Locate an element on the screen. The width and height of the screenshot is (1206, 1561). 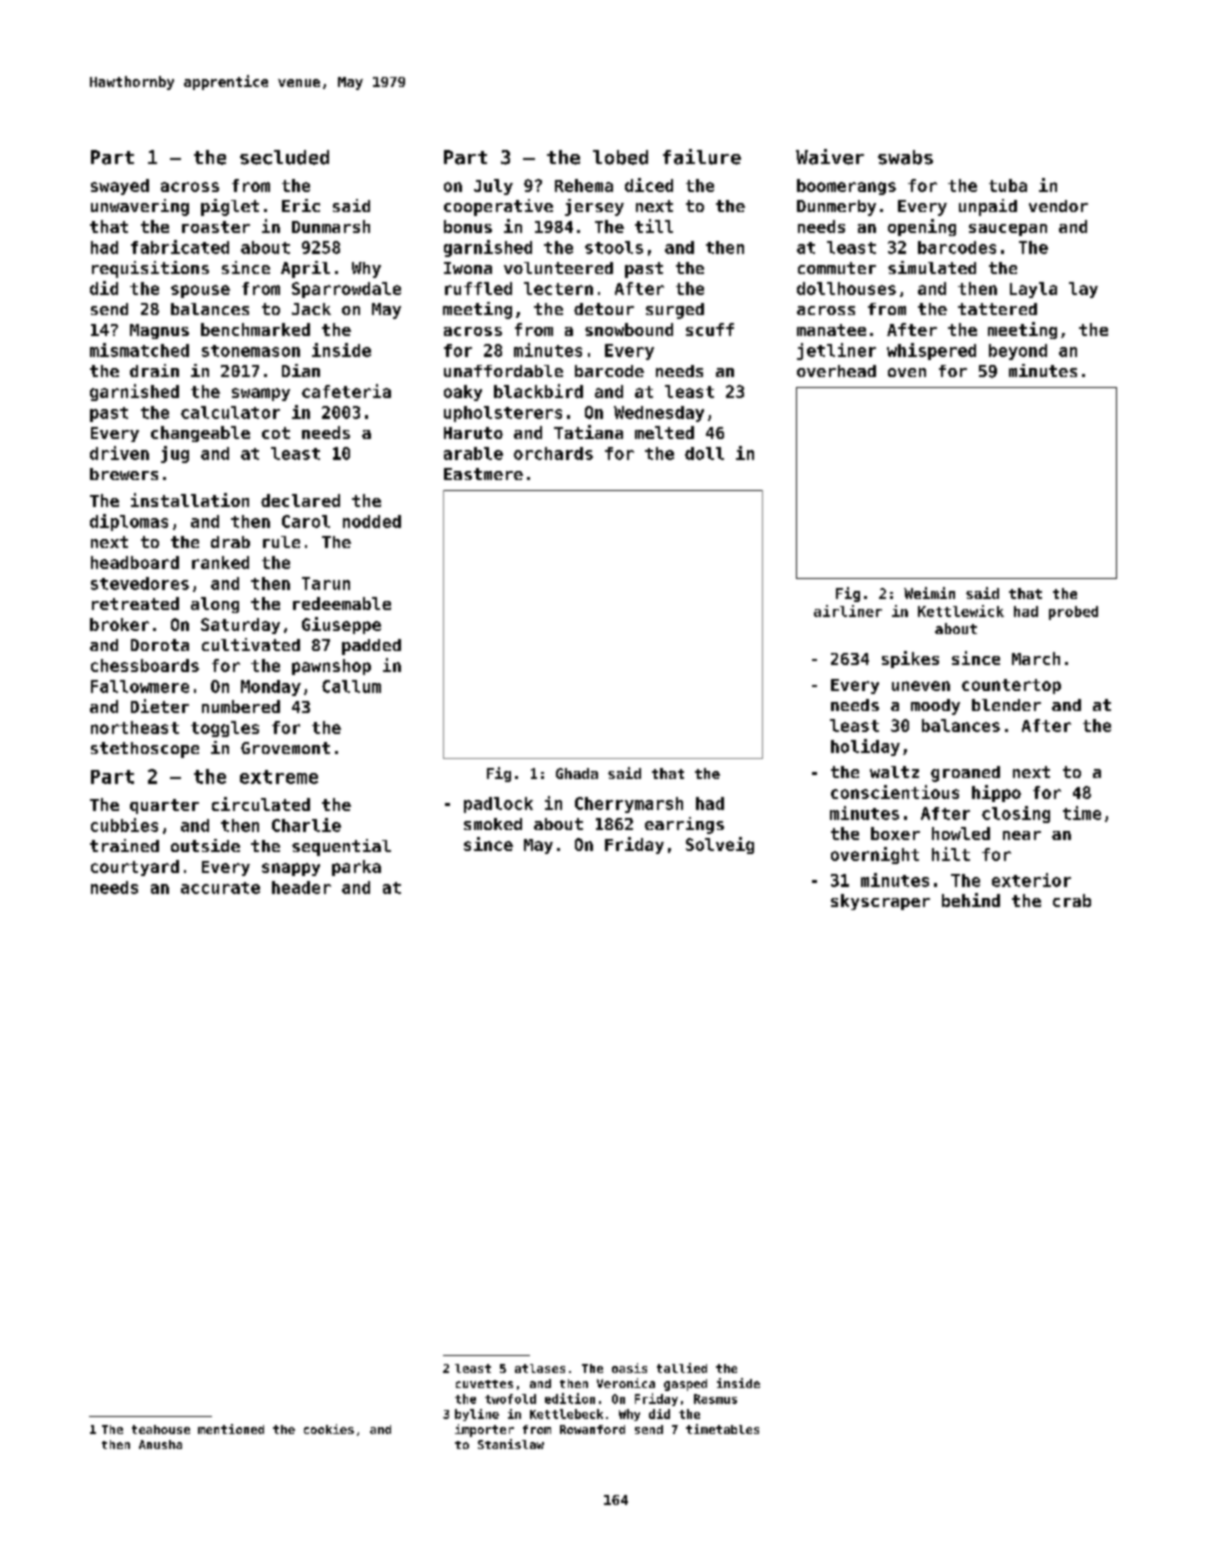
cookies is located at coordinates (329, 1429).
